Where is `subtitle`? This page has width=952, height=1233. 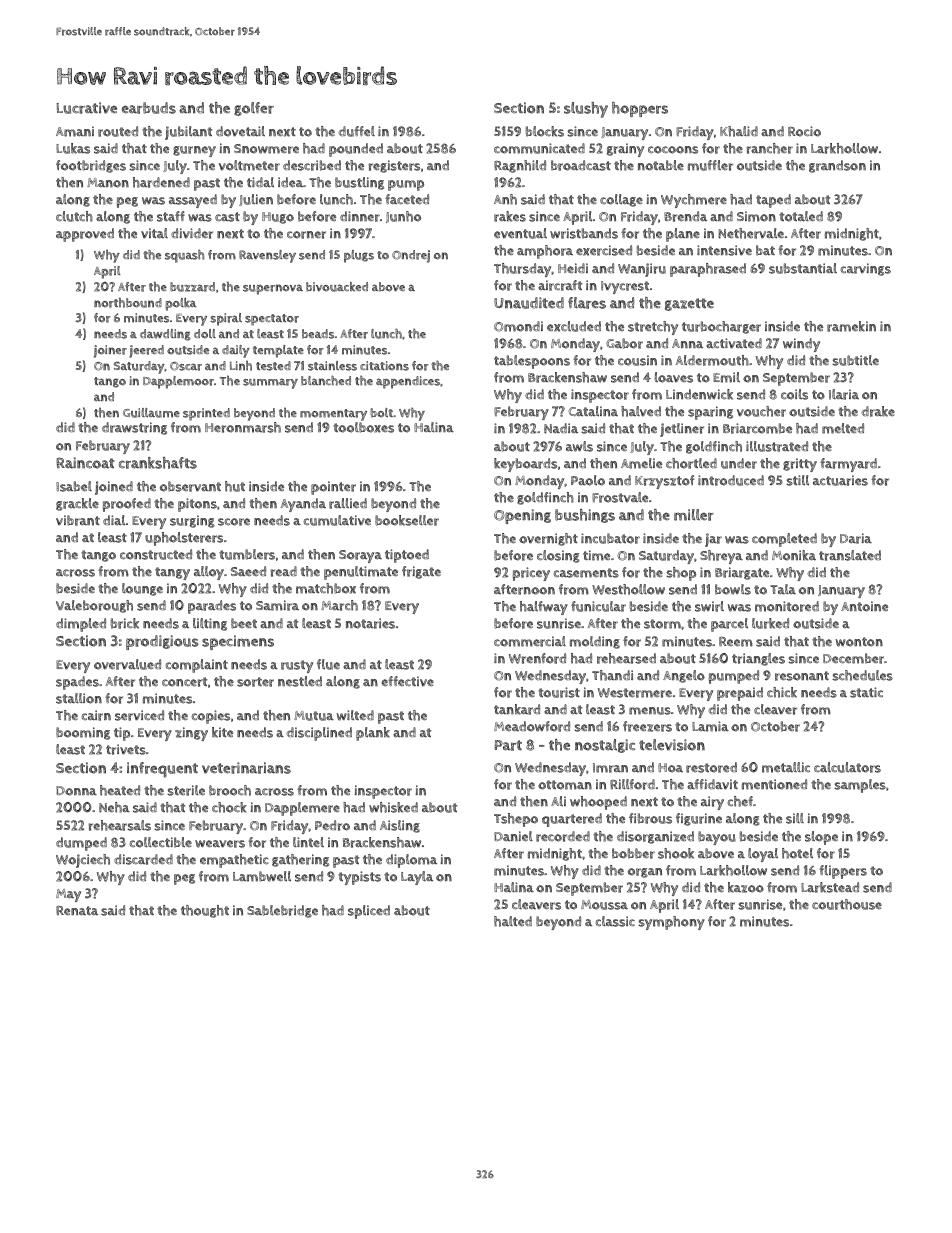
subtitle is located at coordinates (855, 360).
